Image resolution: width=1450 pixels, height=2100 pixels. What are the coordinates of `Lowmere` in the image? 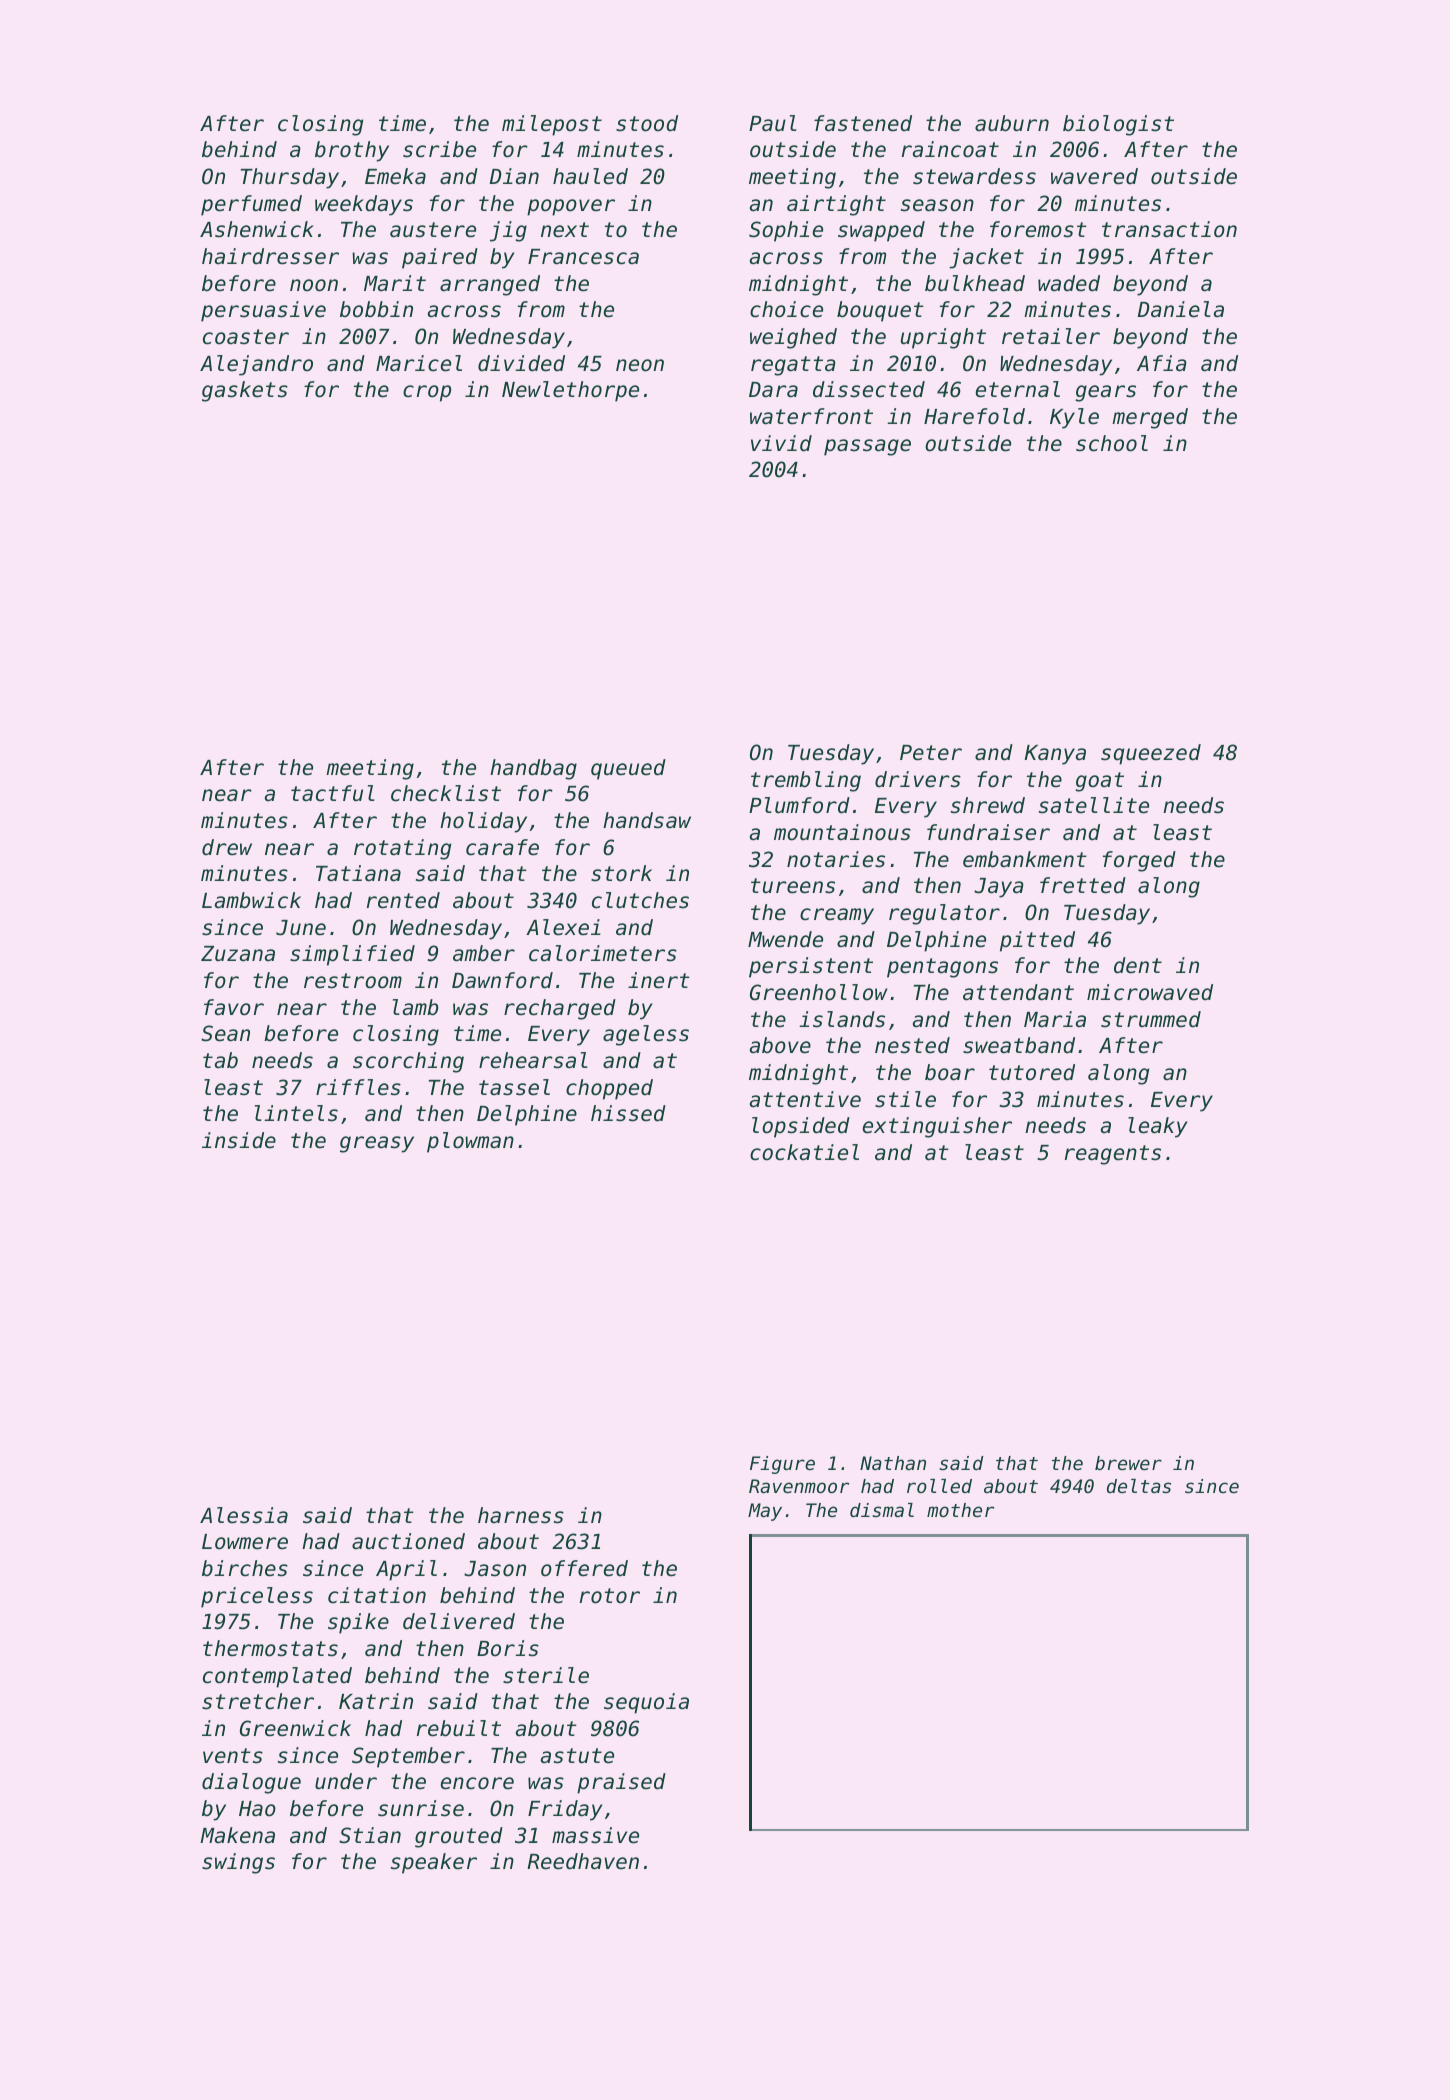 It's located at (245, 1542).
